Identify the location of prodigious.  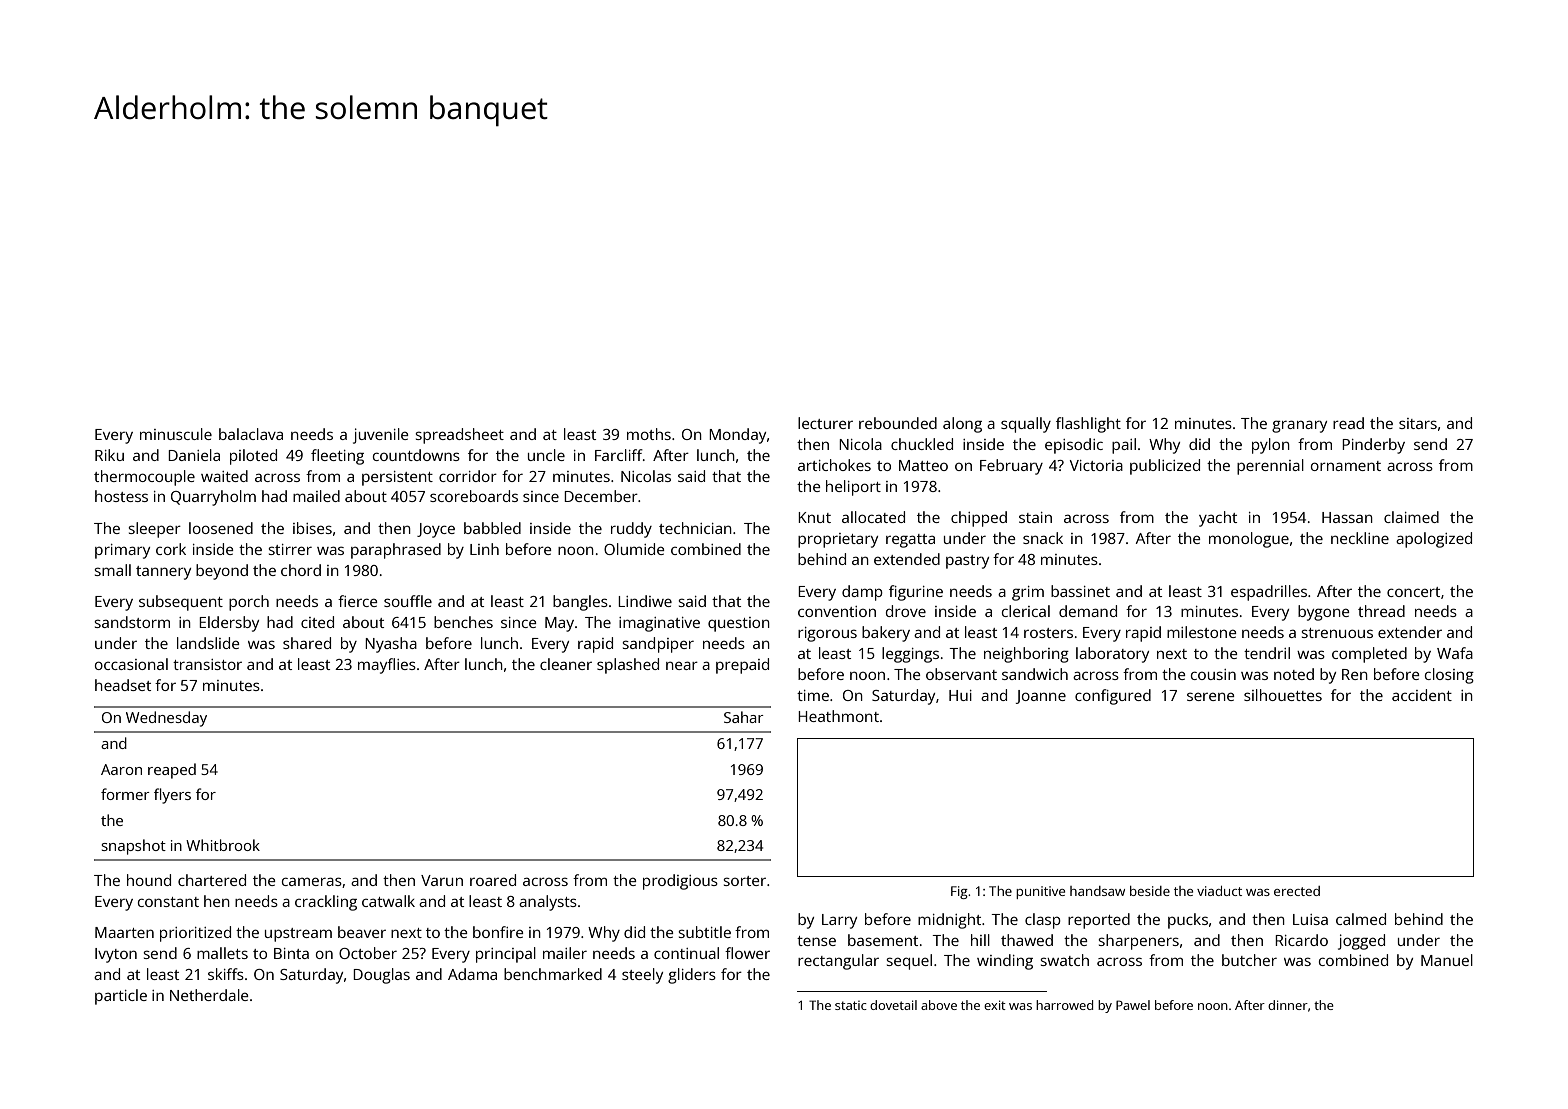
(680, 882).
